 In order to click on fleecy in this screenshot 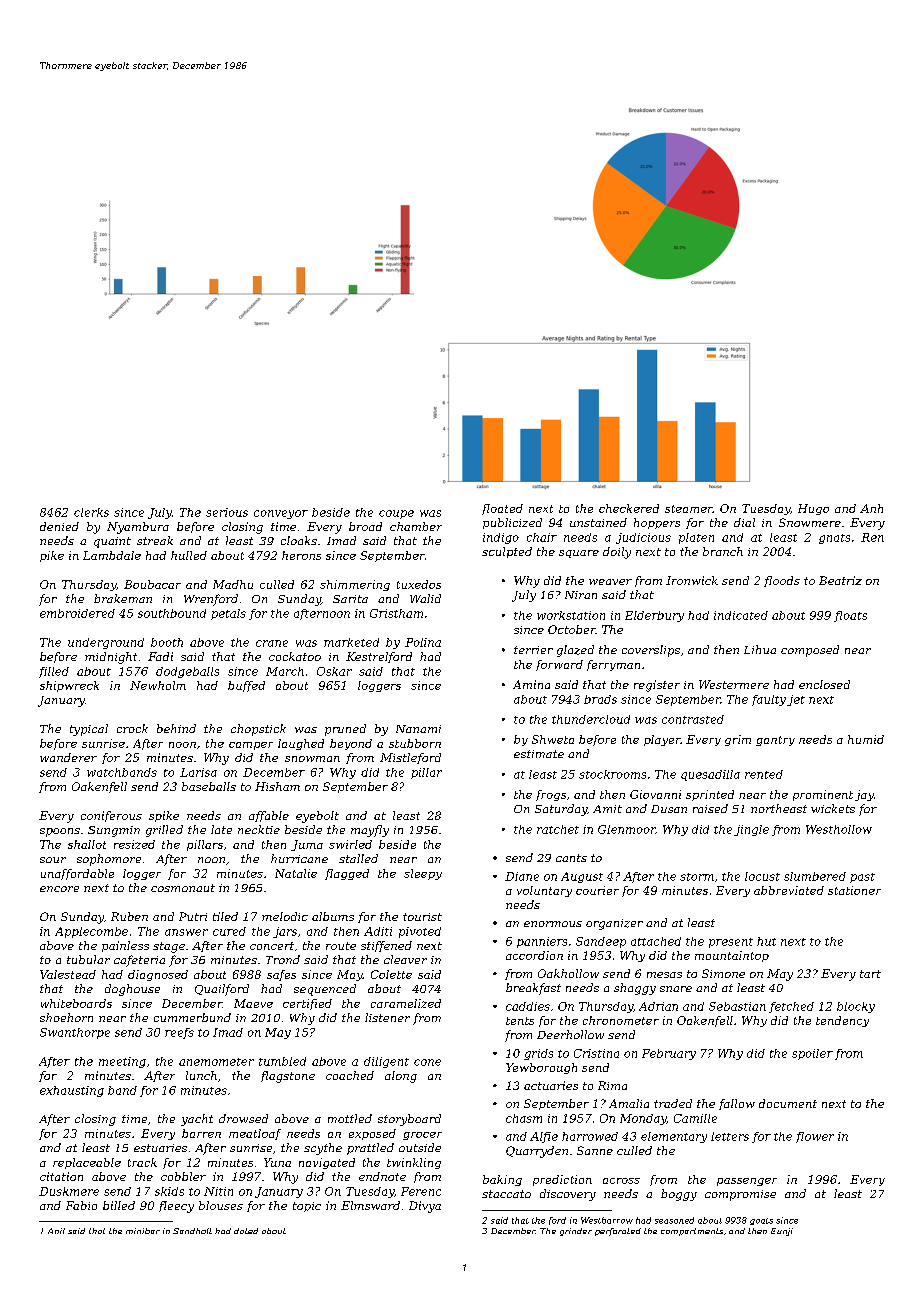, I will do `click(176, 1207)`.
